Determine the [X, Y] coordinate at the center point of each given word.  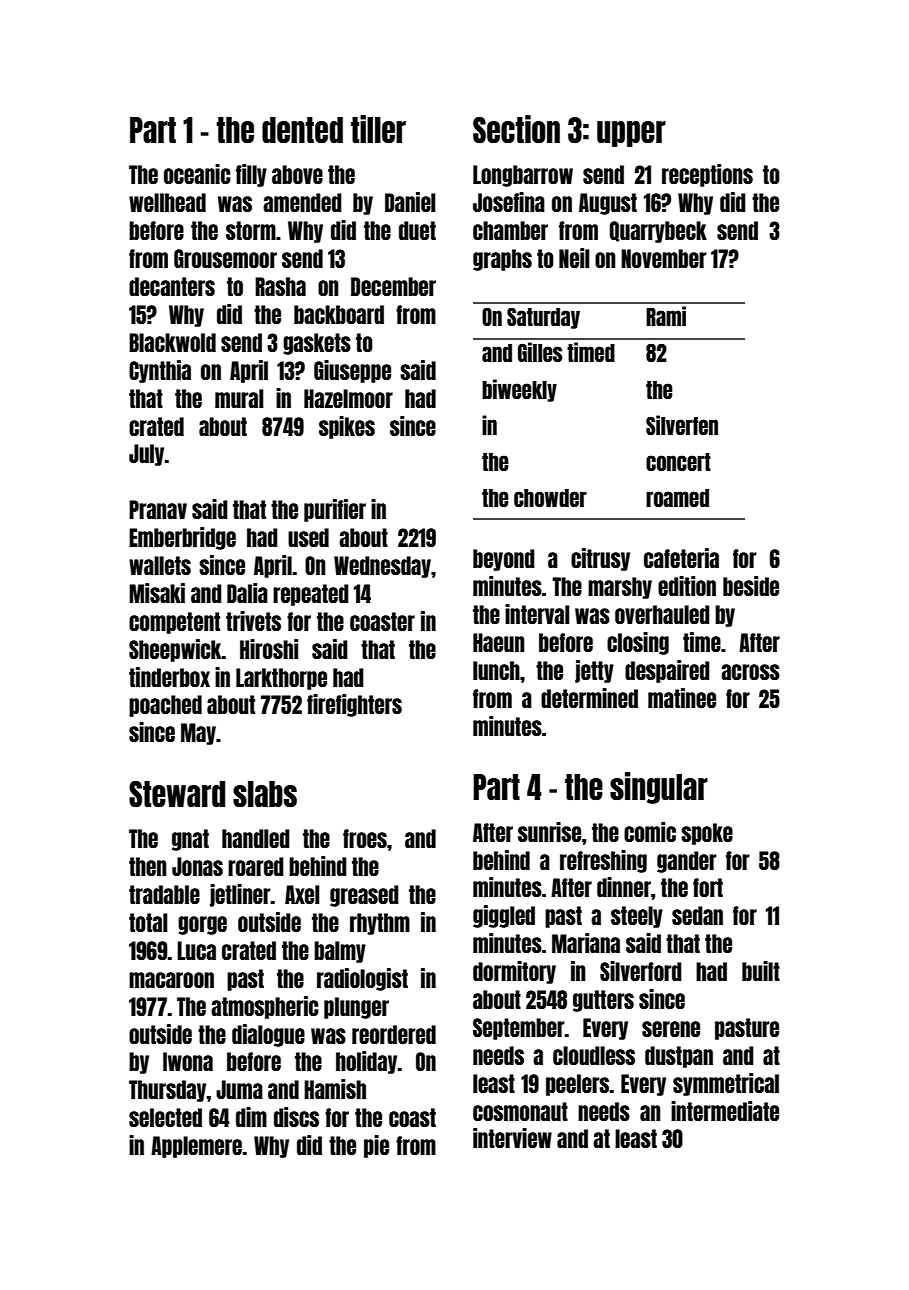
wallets [160, 565]
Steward [177, 794]
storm [251, 230]
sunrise [549, 832]
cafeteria [681, 558]
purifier [335, 510]
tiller [378, 129]
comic [650, 832]
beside [751, 586]
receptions [707, 175]
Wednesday [382, 567]
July [146, 455]
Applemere [196, 1147]
